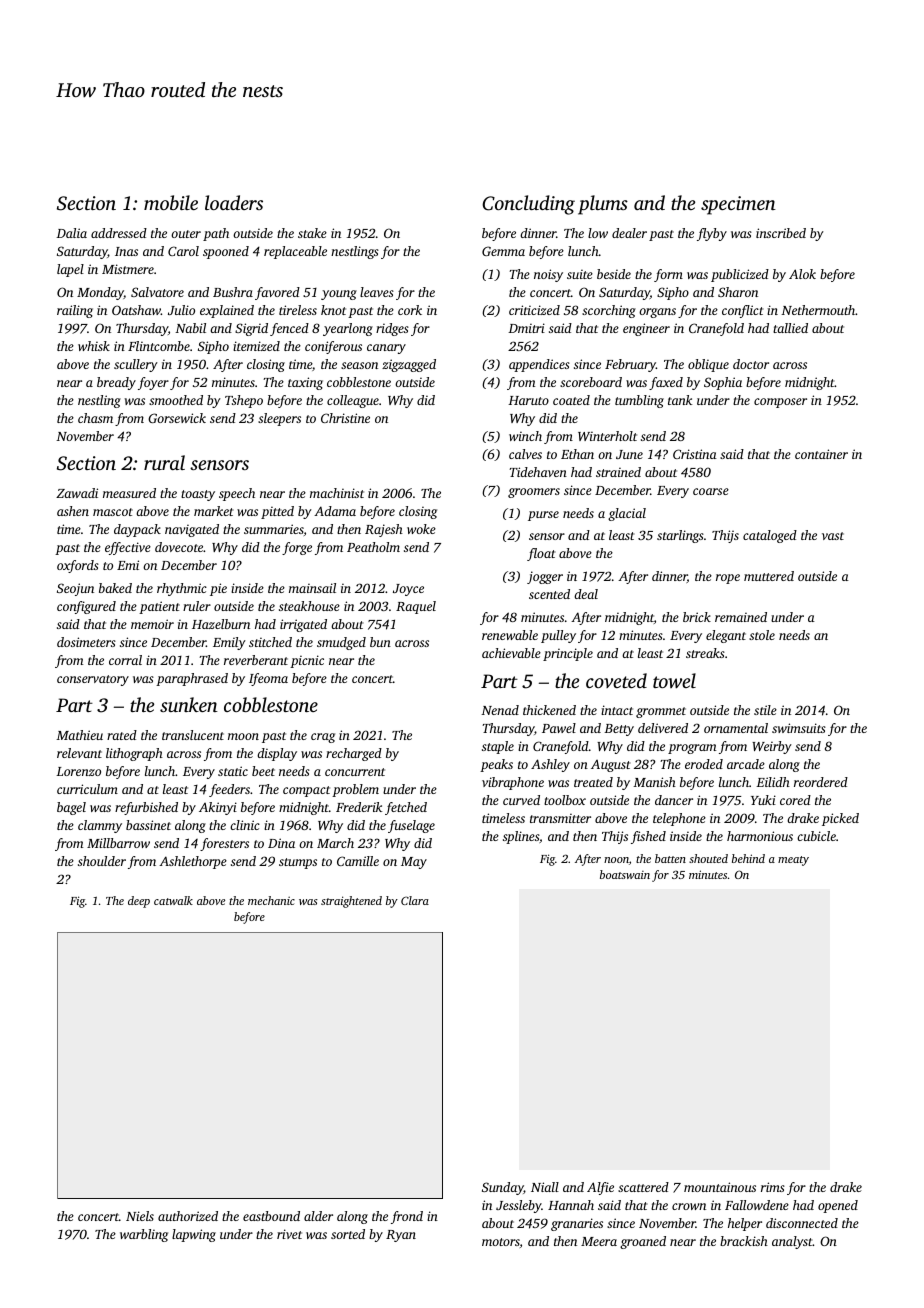 This image has width=924, height=1308. What do you see at coordinates (503, 1188) in the image?
I see `Sunday` at bounding box center [503, 1188].
